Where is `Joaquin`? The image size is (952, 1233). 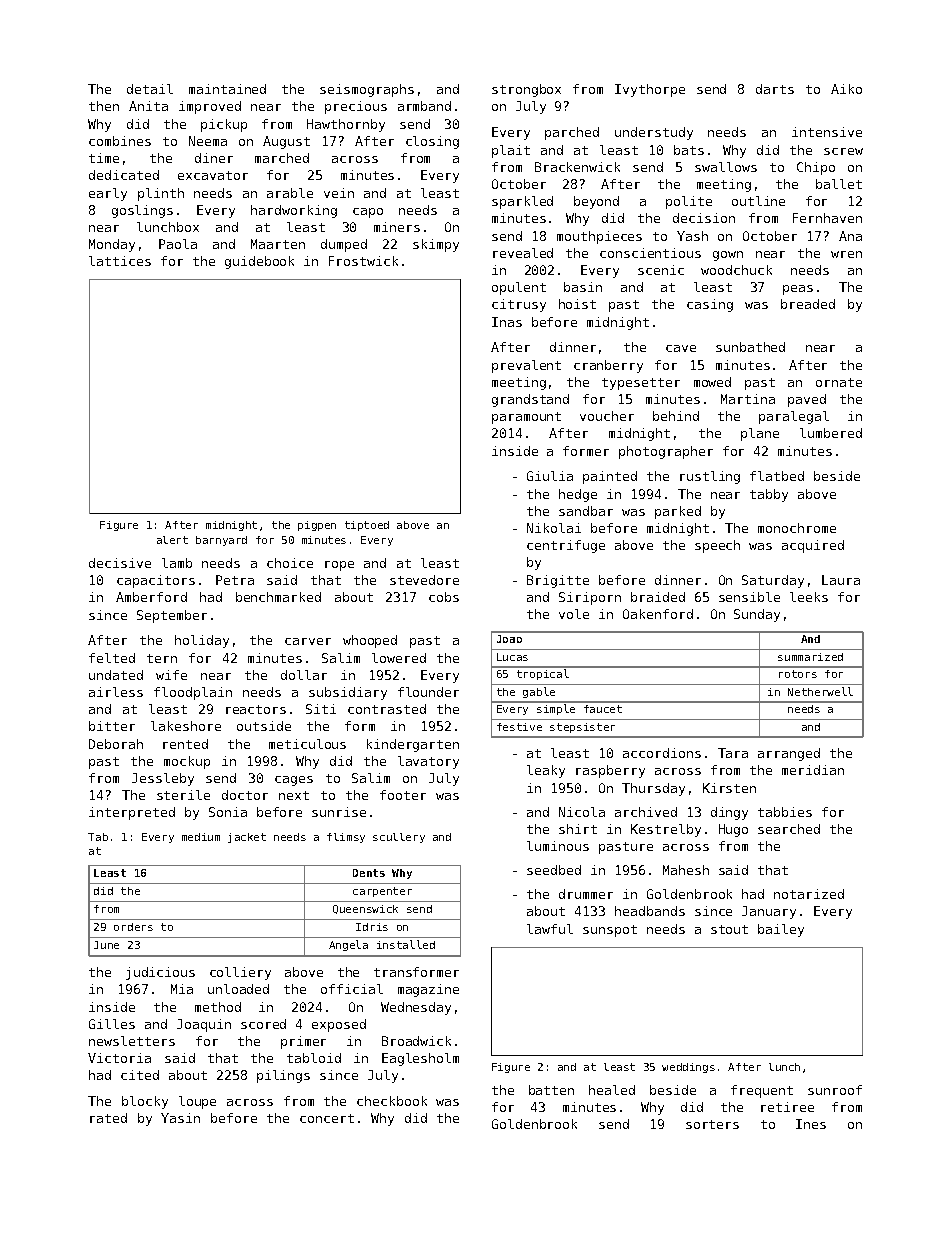
Joaquin is located at coordinates (204, 1025).
